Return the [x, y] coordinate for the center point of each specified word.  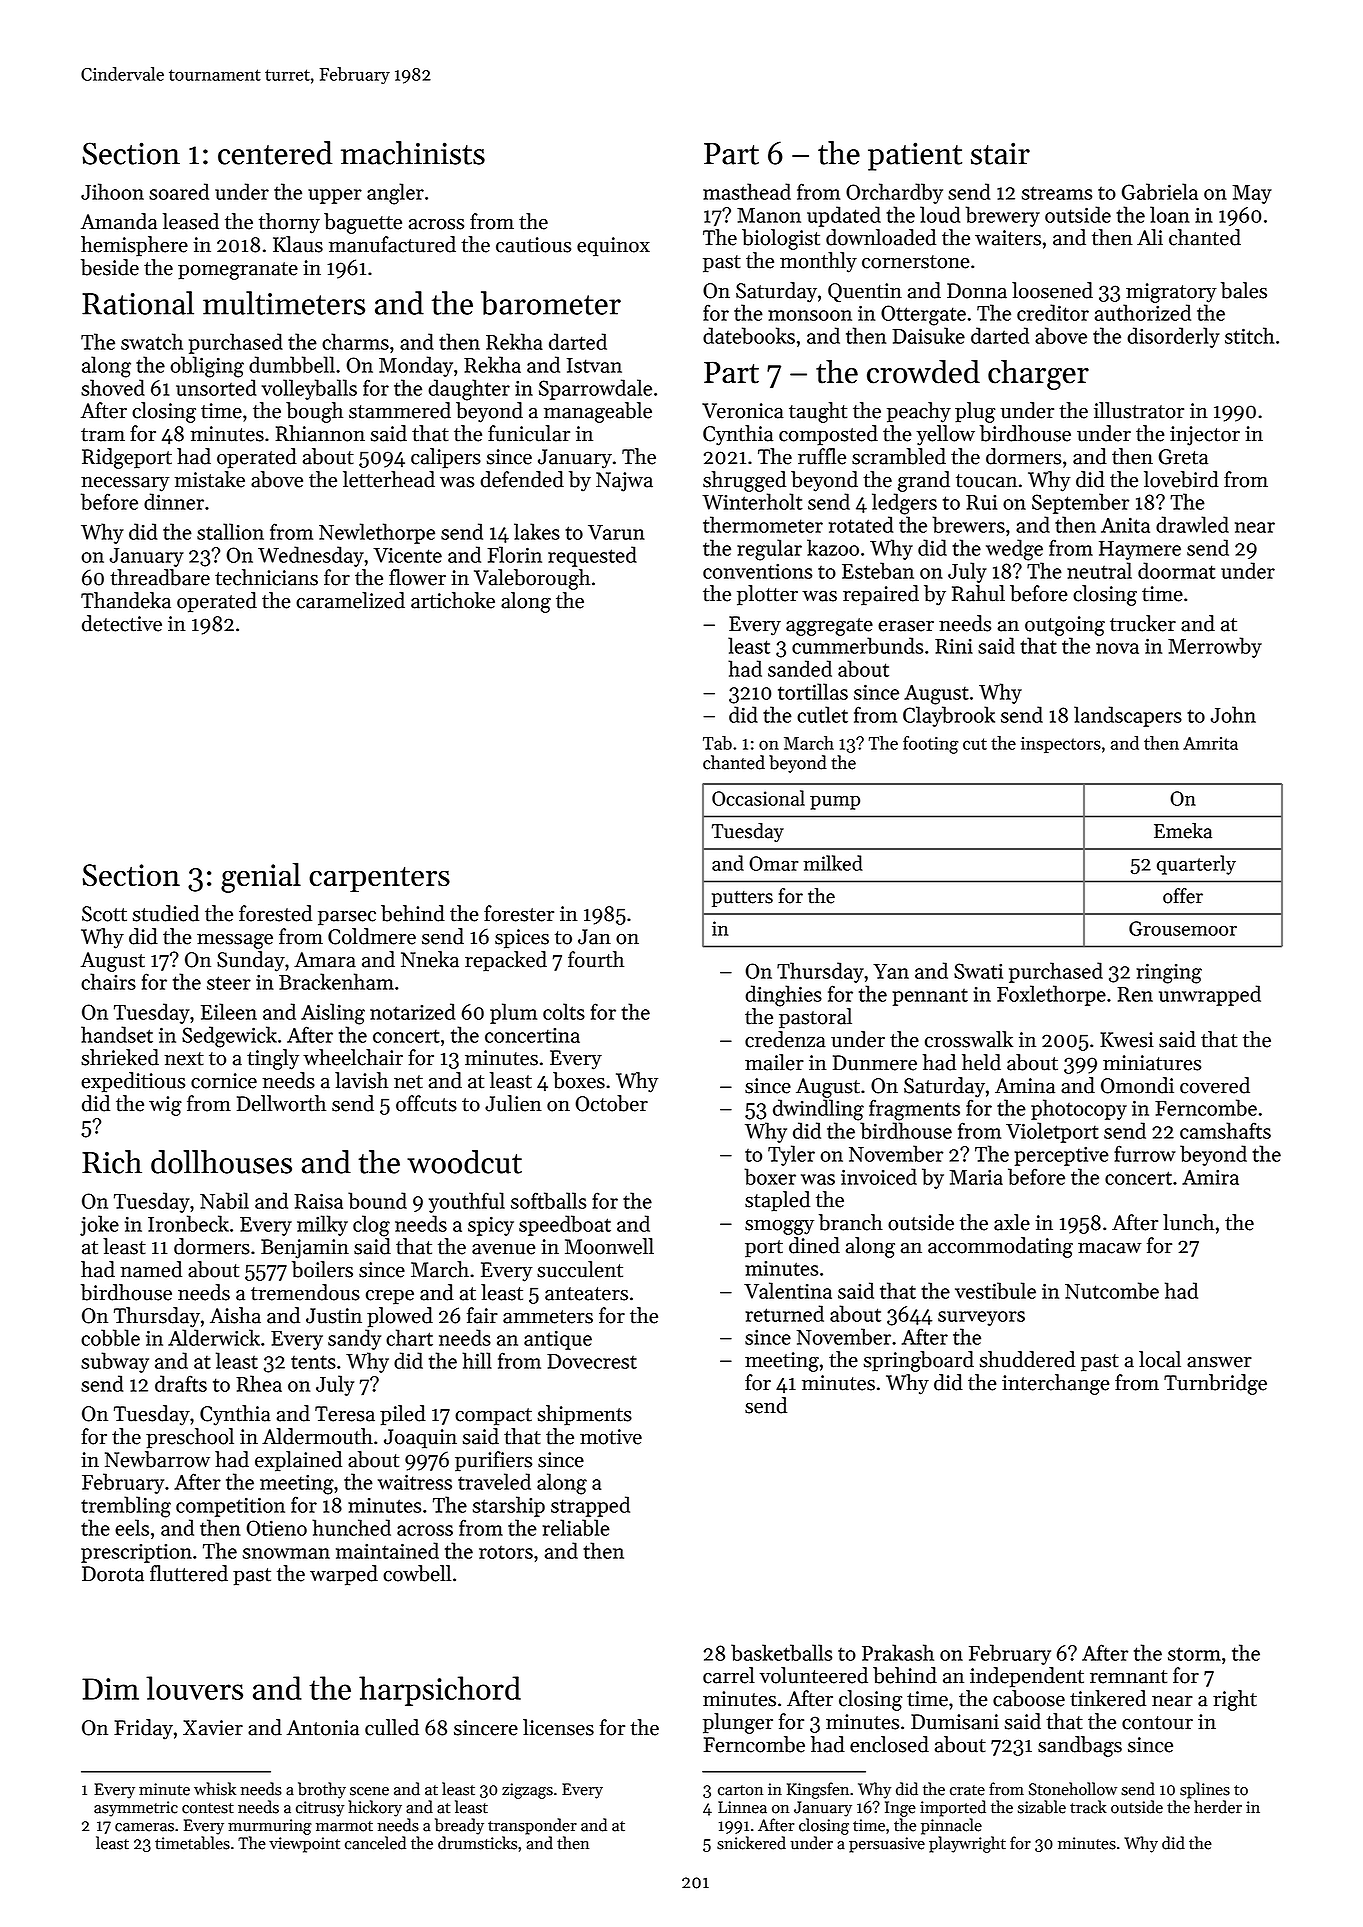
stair [1000, 153]
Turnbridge [1215, 1384]
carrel [729, 1675]
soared [179, 191]
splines [1205, 1790]
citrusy [320, 1809]
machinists [413, 153]
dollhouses [221, 1162]
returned [784, 1313]
